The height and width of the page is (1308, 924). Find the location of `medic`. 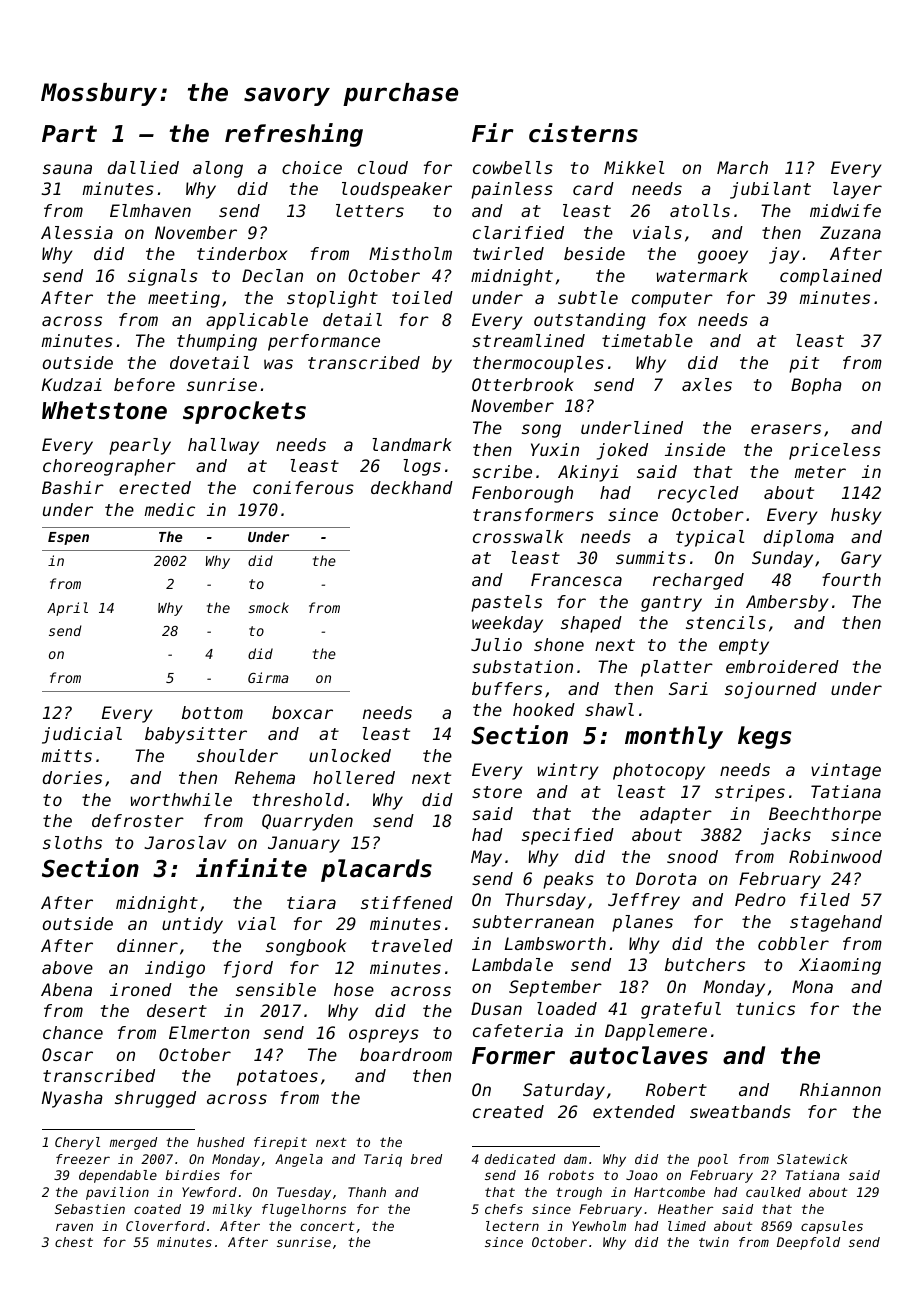

medic is located at coordinates (169, 509).
